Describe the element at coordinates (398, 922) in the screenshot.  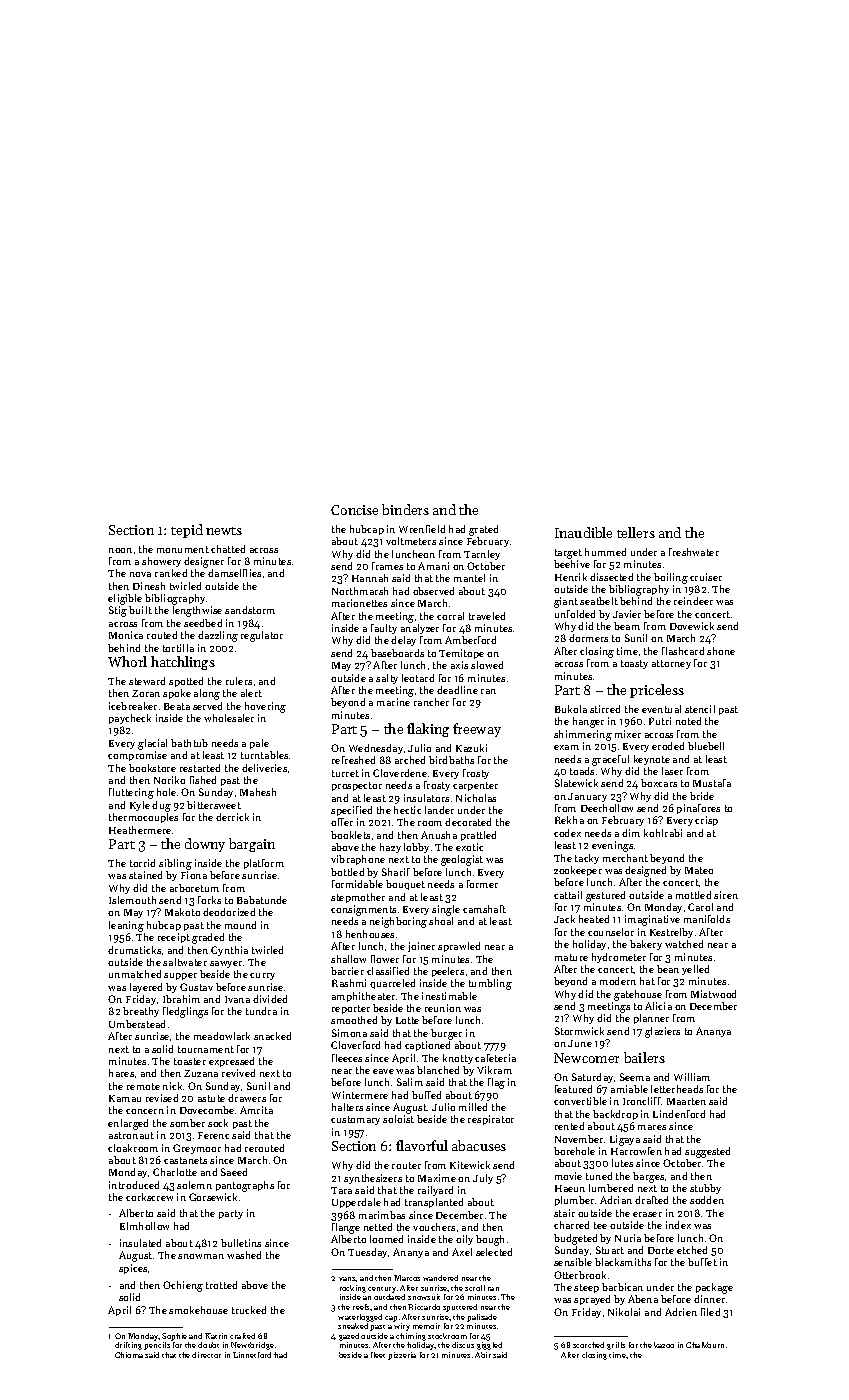
I see `neighboring` at that location.
